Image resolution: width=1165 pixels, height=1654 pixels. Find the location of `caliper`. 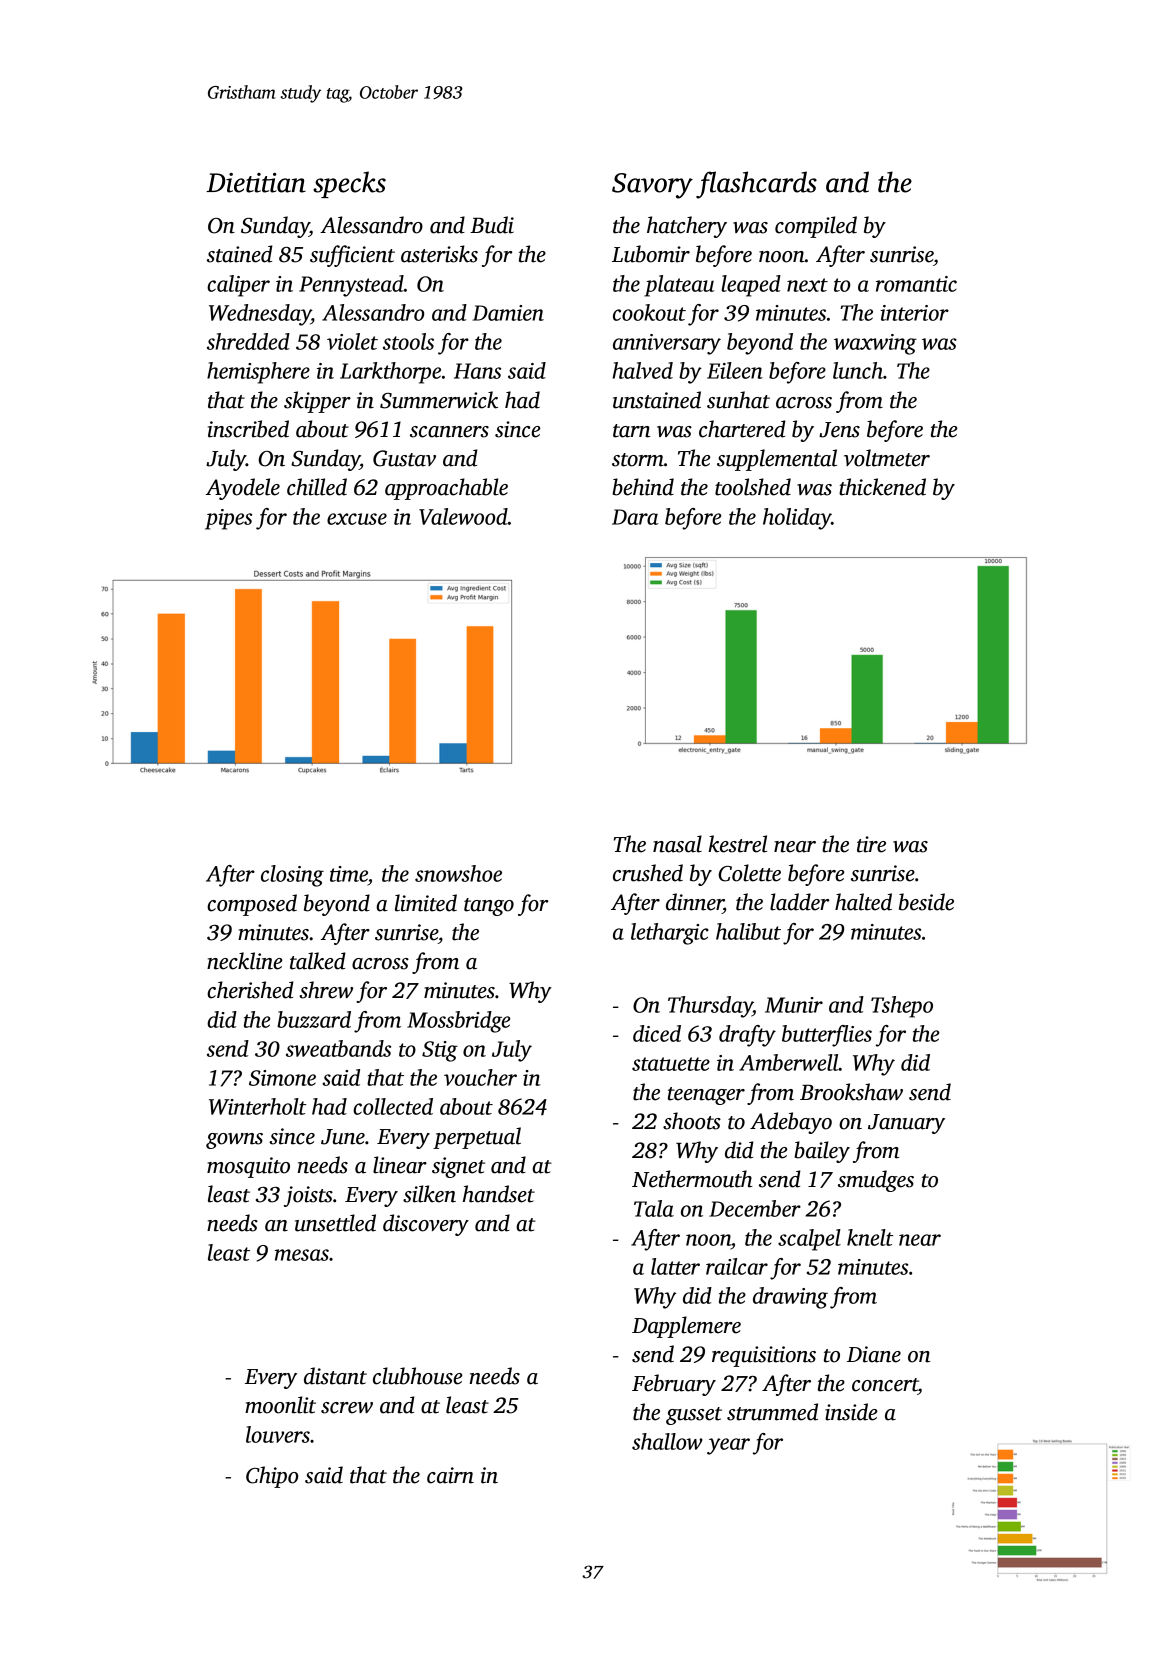

caliper is located at coordinates (238, 286).
